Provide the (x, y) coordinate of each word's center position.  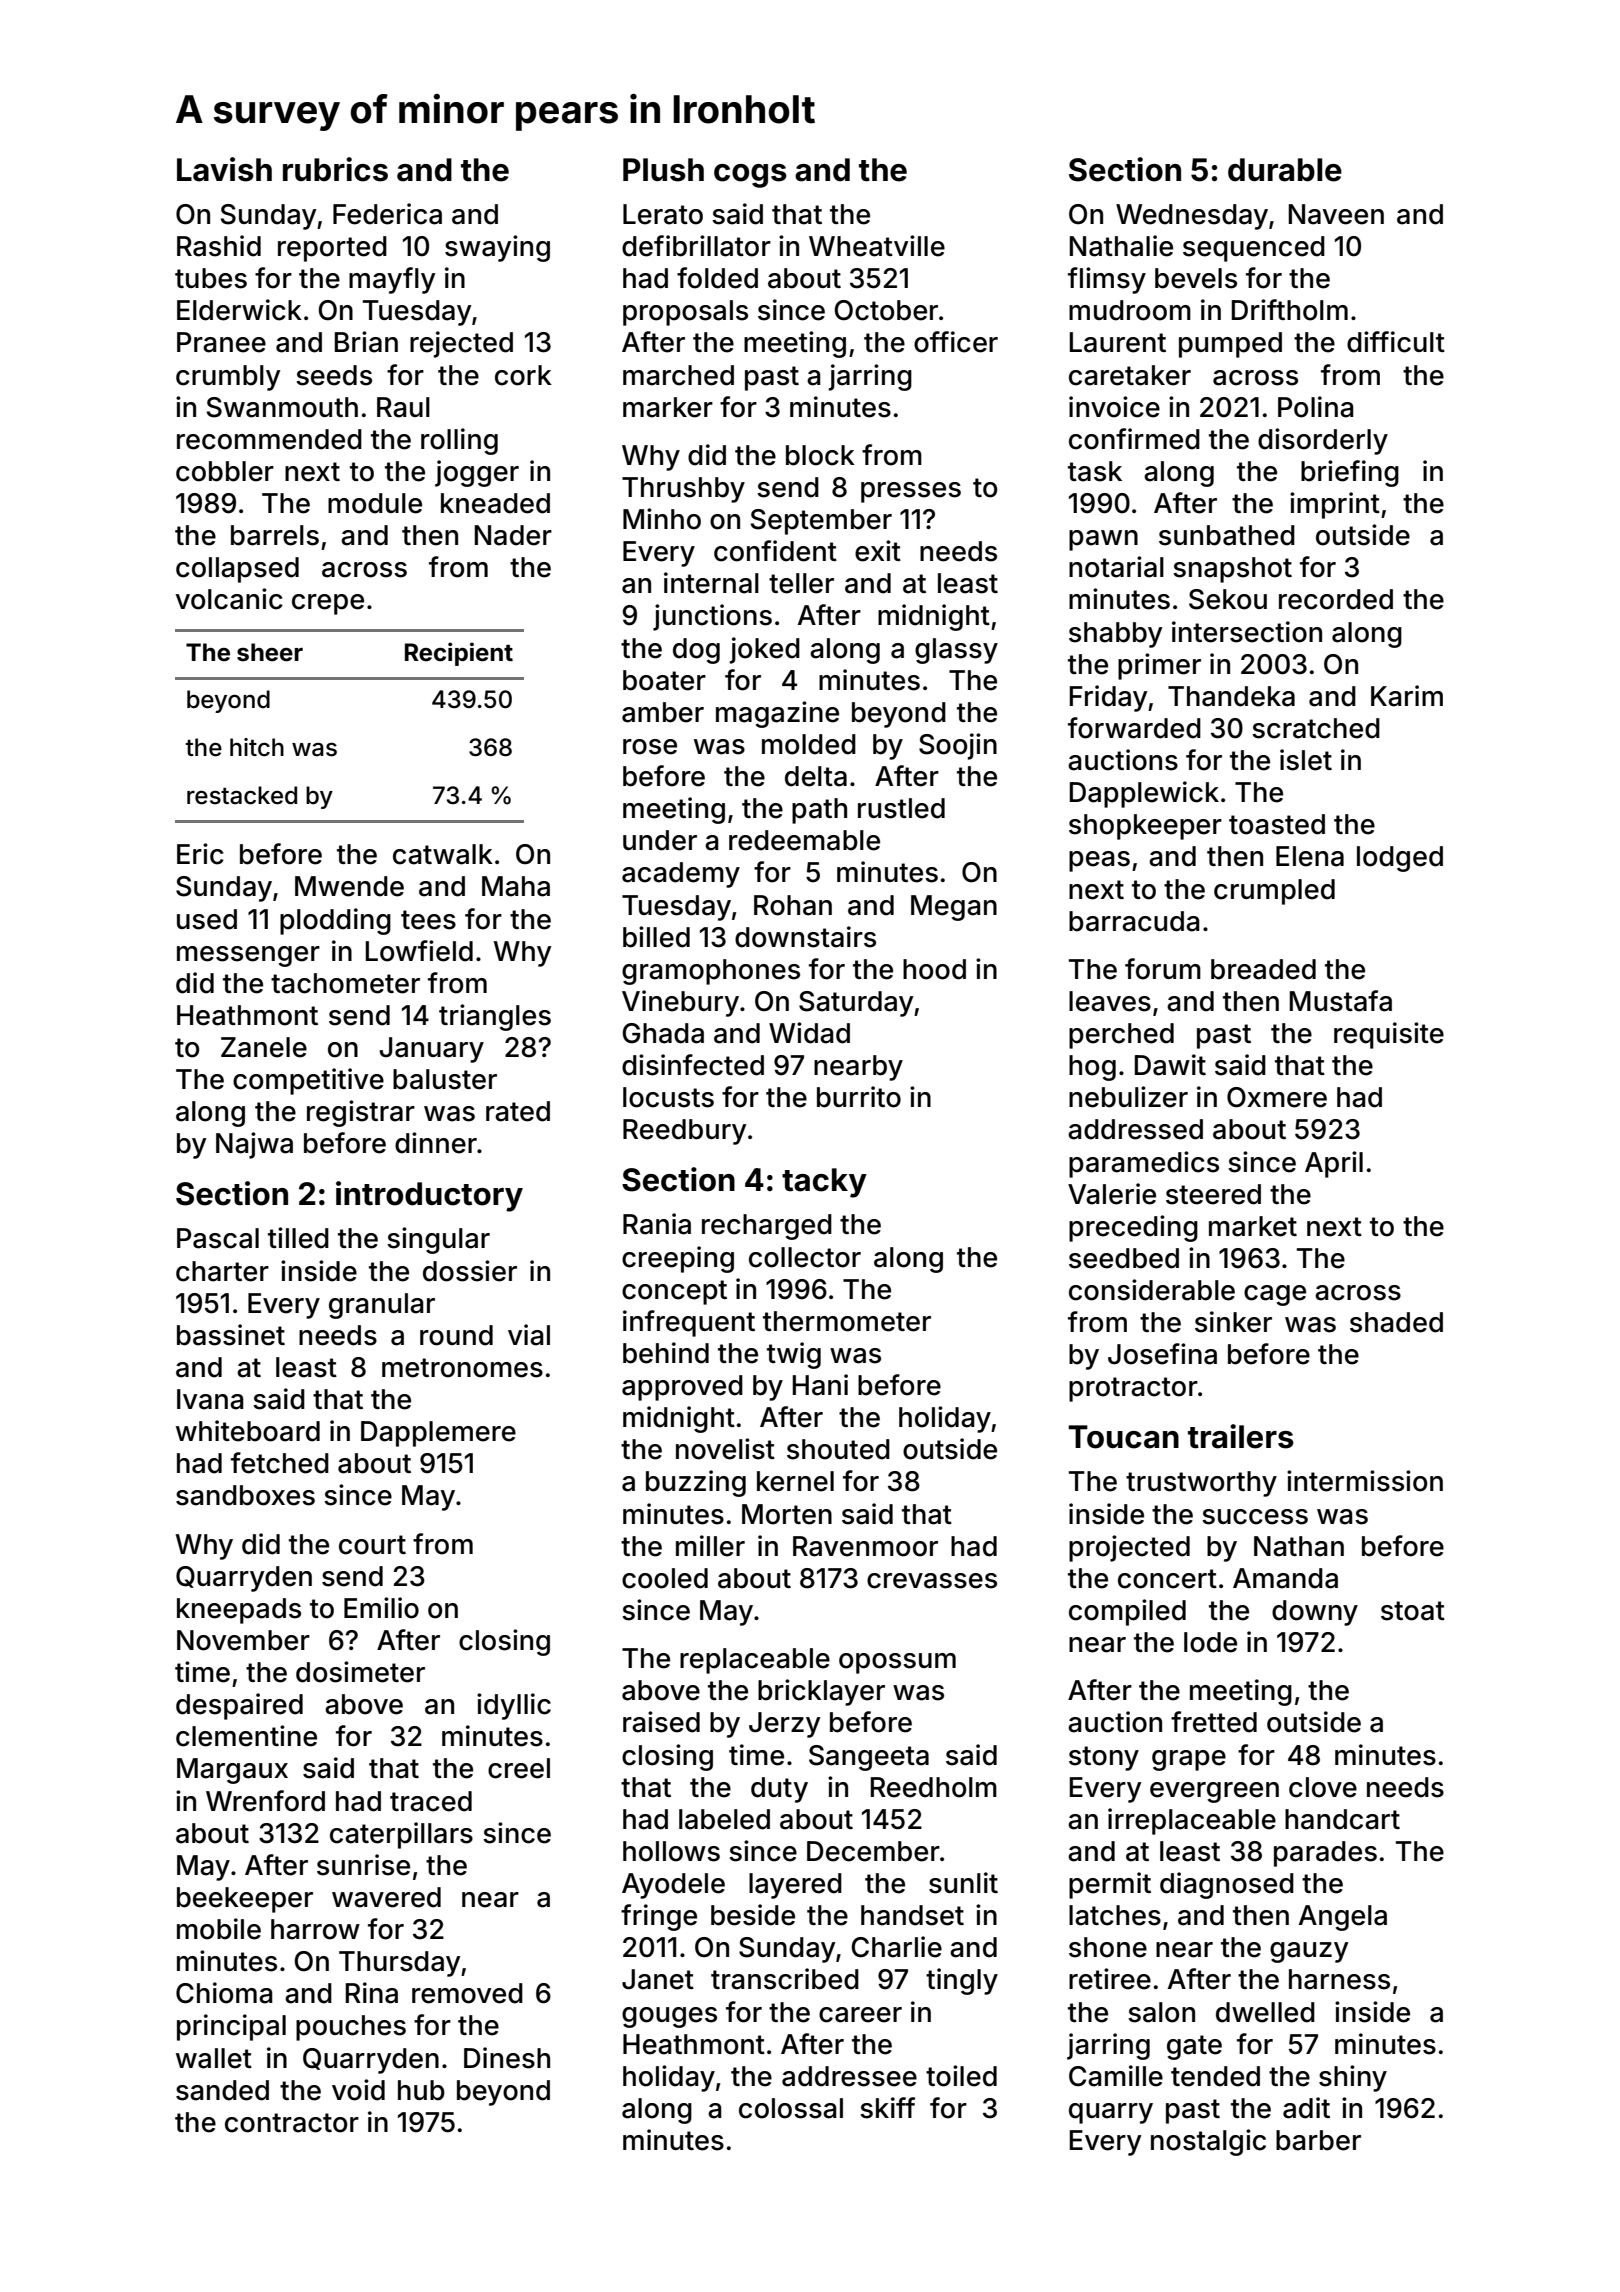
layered (795, 1886)
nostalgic (1208, 2142)
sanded (222, 2090)
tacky (824, 1183)
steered (1213, 1194)
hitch (257, 747)
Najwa (254, 1145)
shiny (1353, 2078)
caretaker (1130, 375)
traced (431, 1801)
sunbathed (1227, 535)
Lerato (663, 214)
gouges (669, 2017)
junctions (712, 617)
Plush (663, 170)
